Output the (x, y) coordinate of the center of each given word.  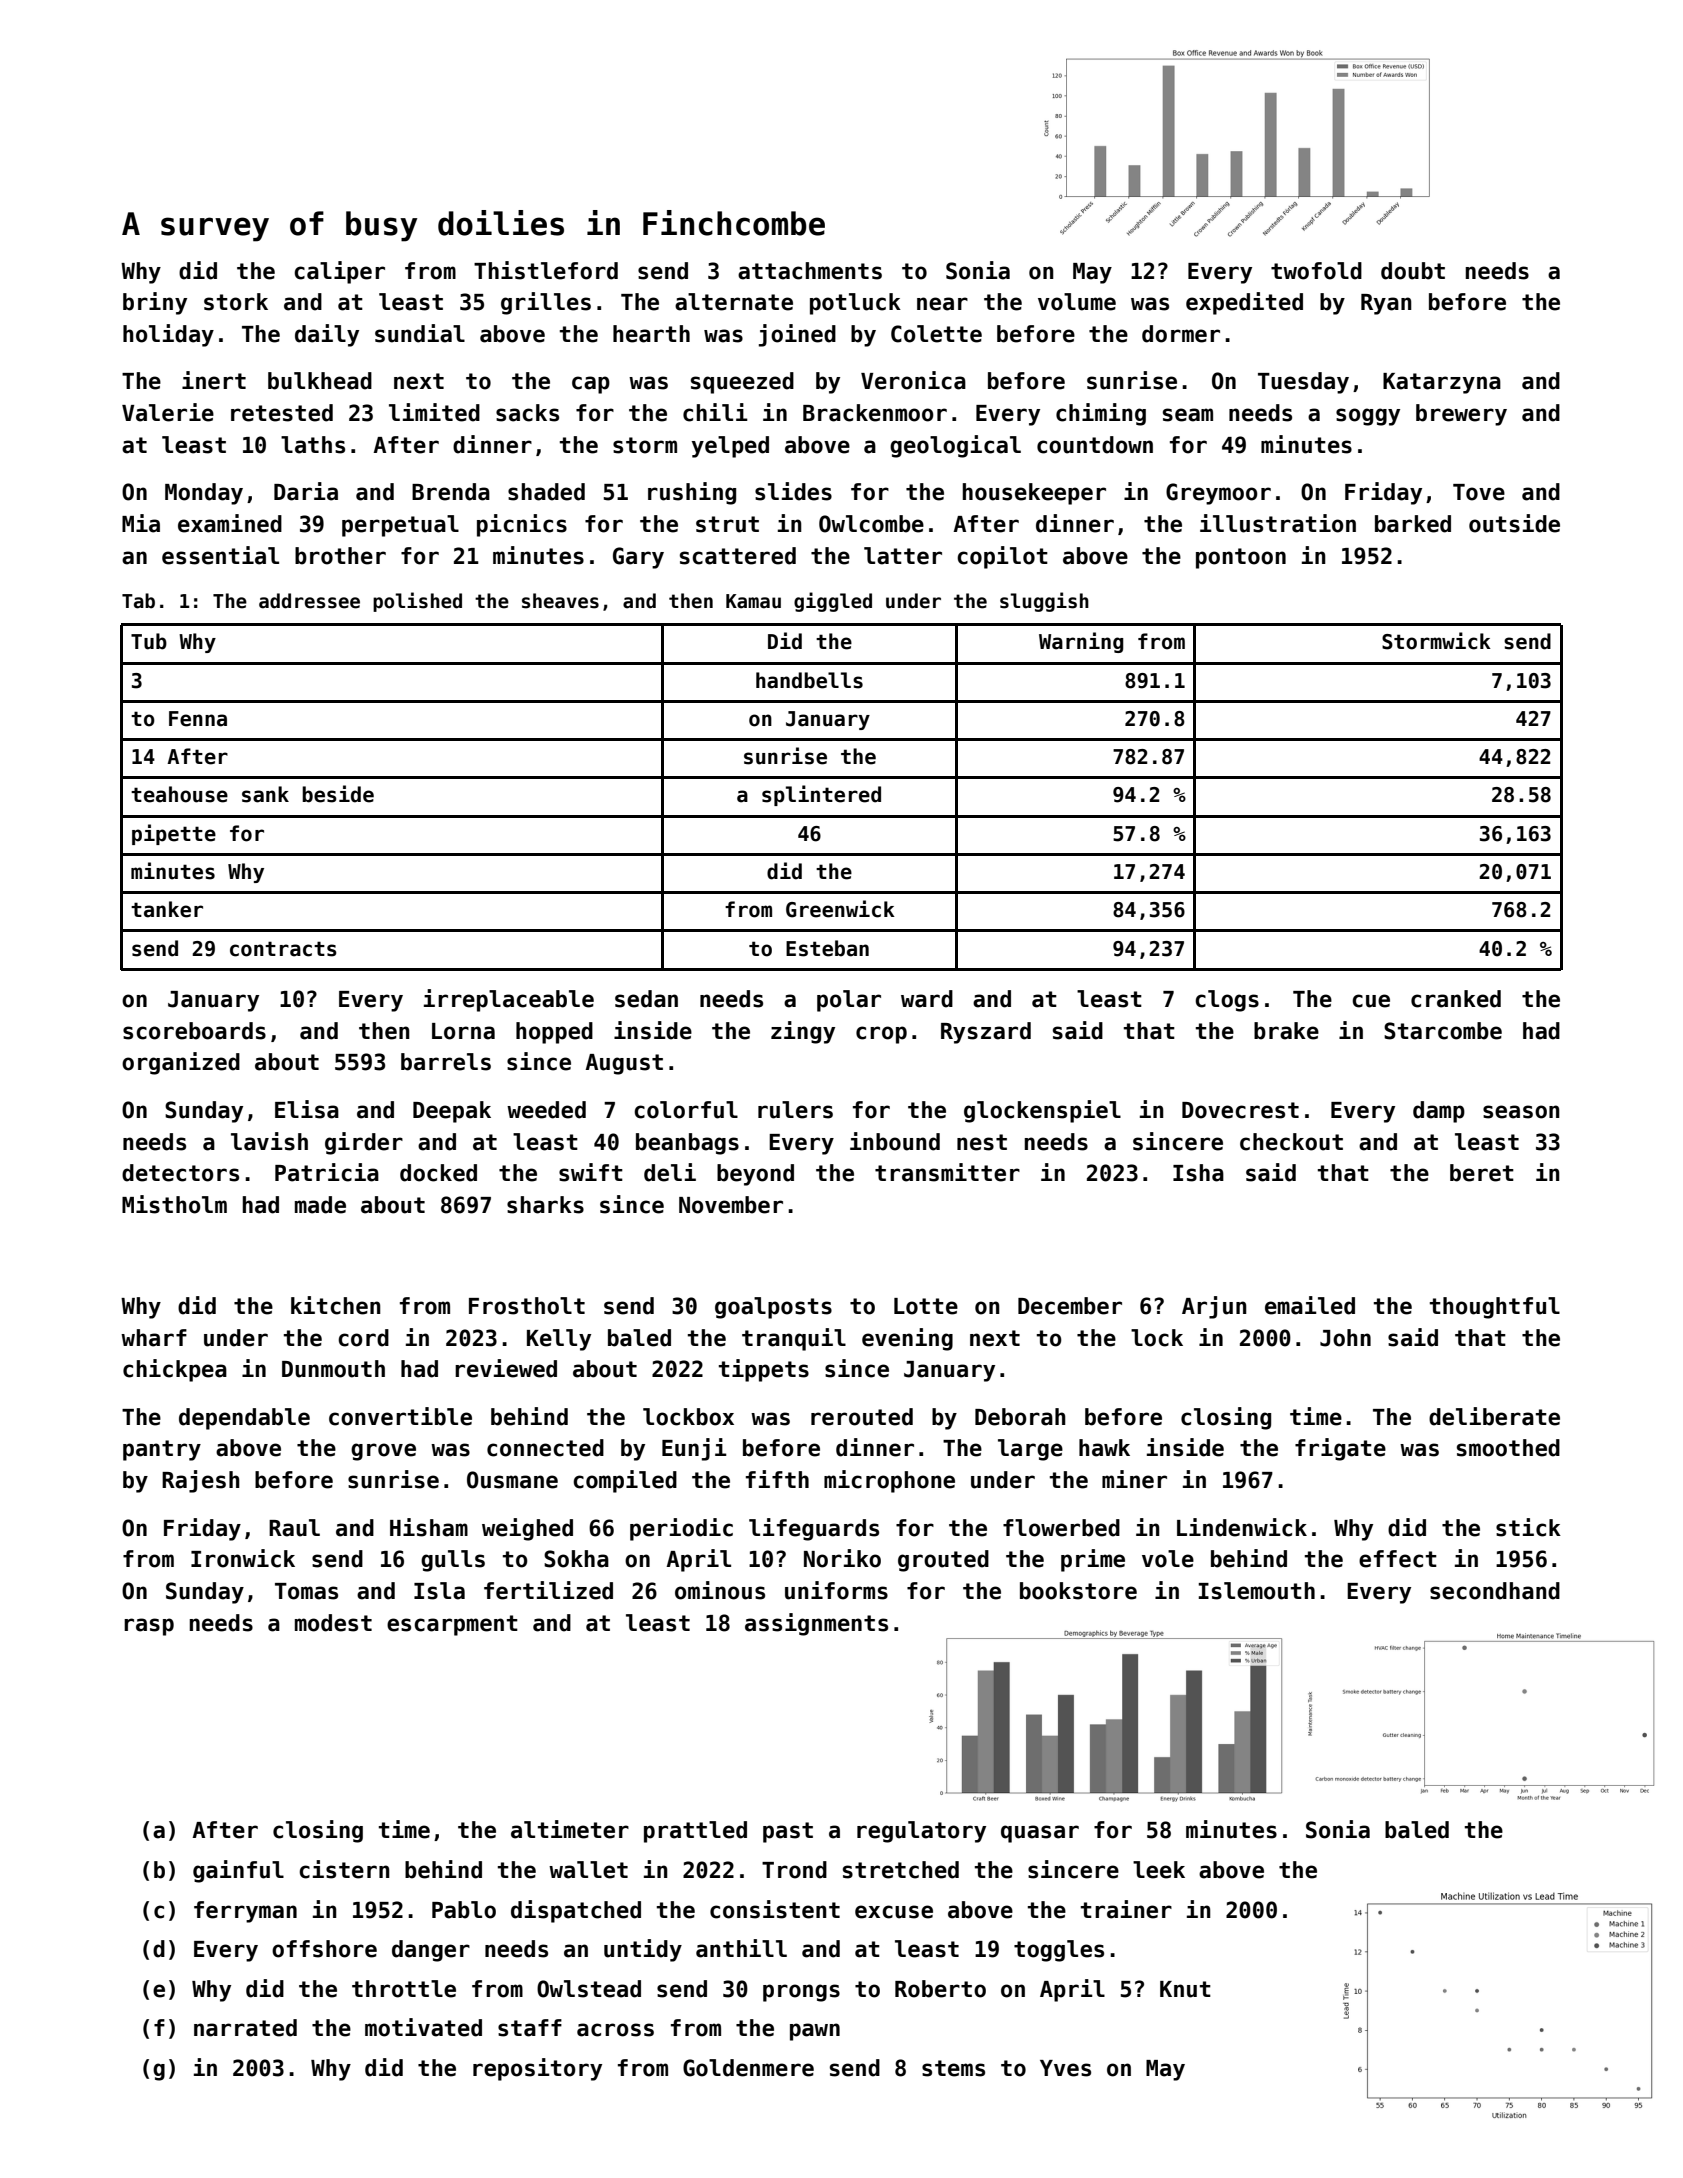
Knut (1185, 1989)
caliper (339, 272)
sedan (646, 999)
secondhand (1495, 1591)
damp (1439, 1112)
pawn (815, 2032)
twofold (1316, 271)
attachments (810, 271)
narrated (245, 2028)
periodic (681, 1529)
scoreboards (194, 1031)
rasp (149, 1627)
